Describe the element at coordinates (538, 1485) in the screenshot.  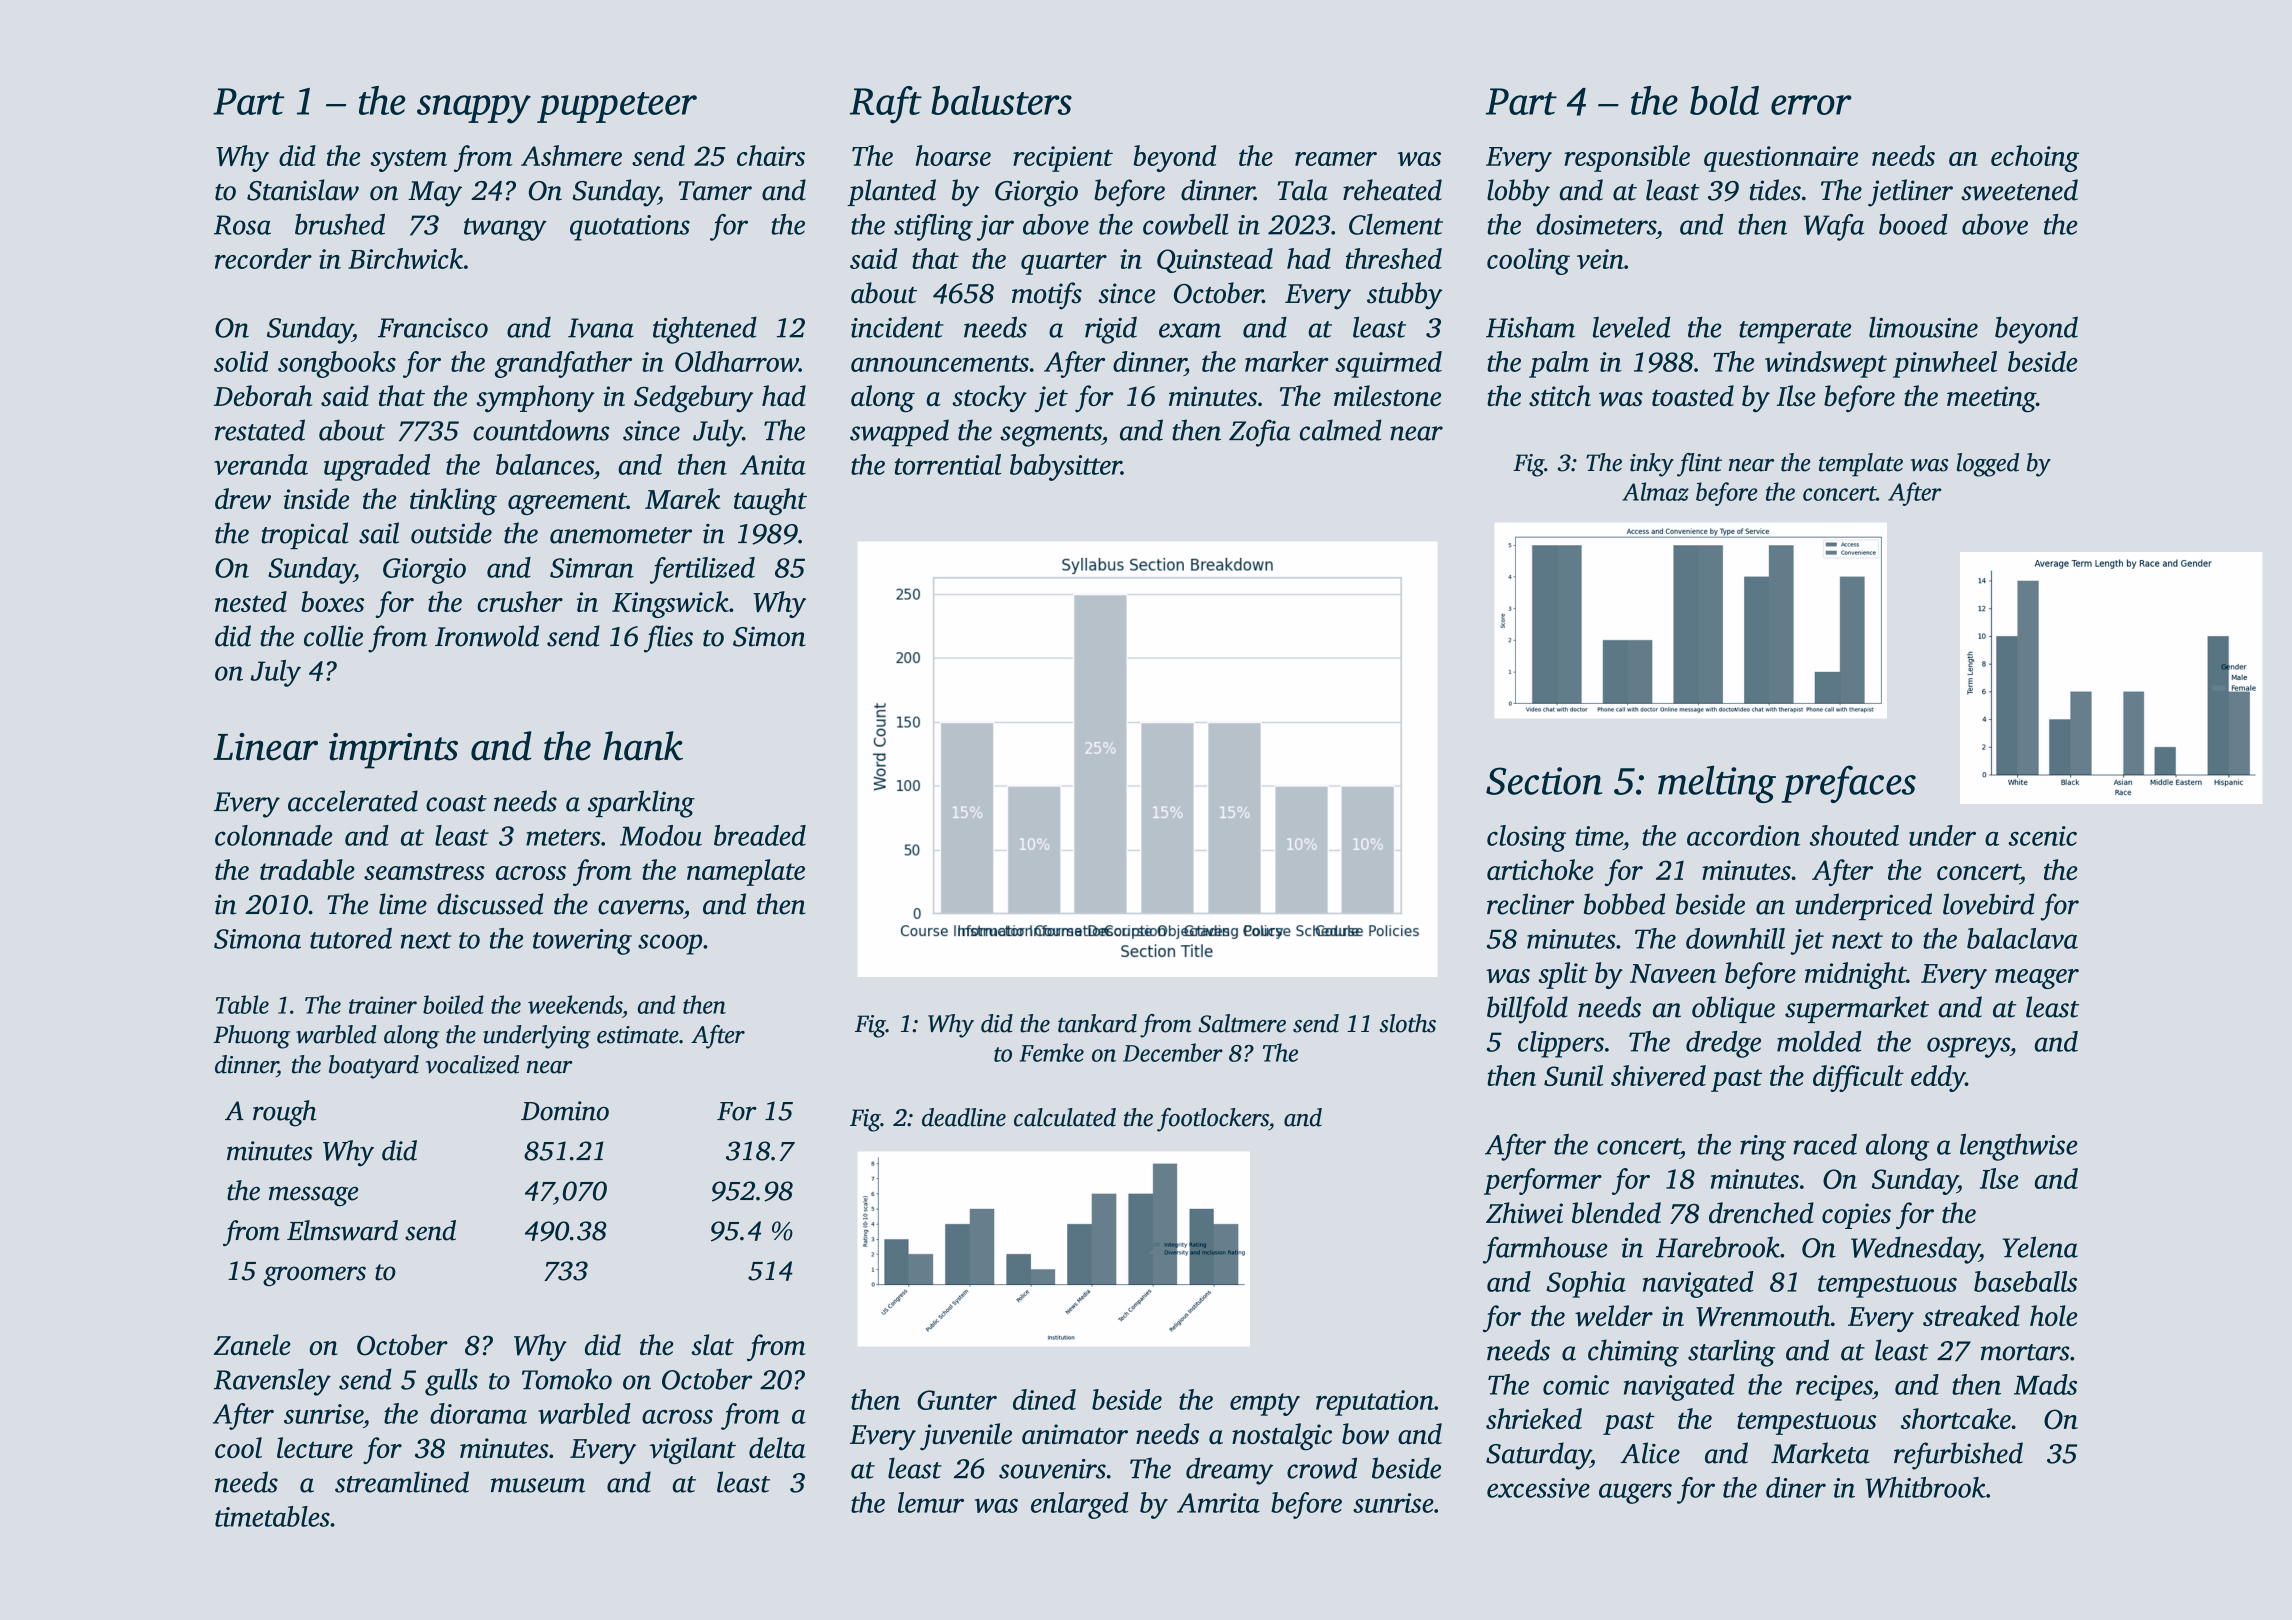
I see `museum` at that location.
